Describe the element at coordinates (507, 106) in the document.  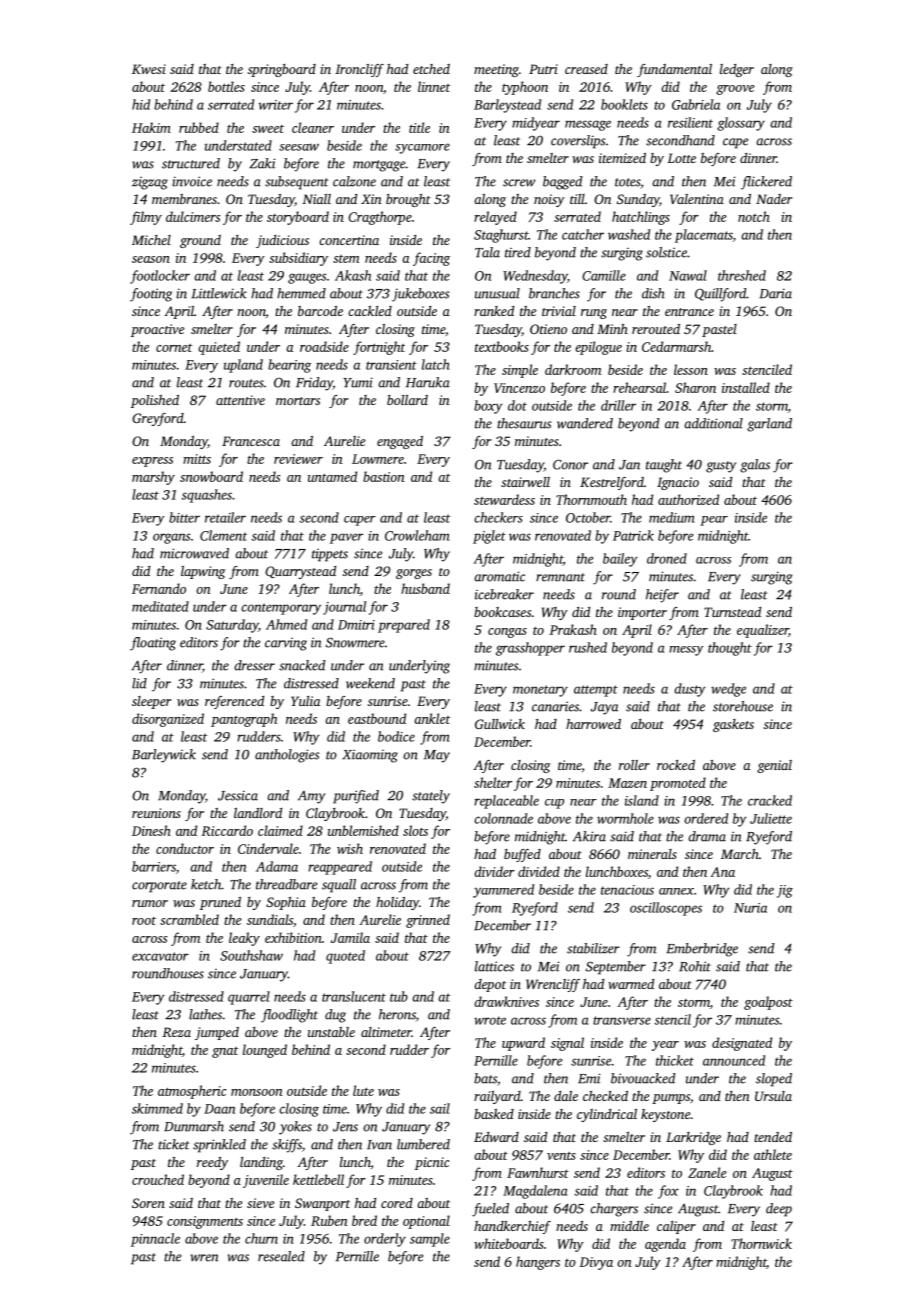
I see `Barleystead` at that location.
